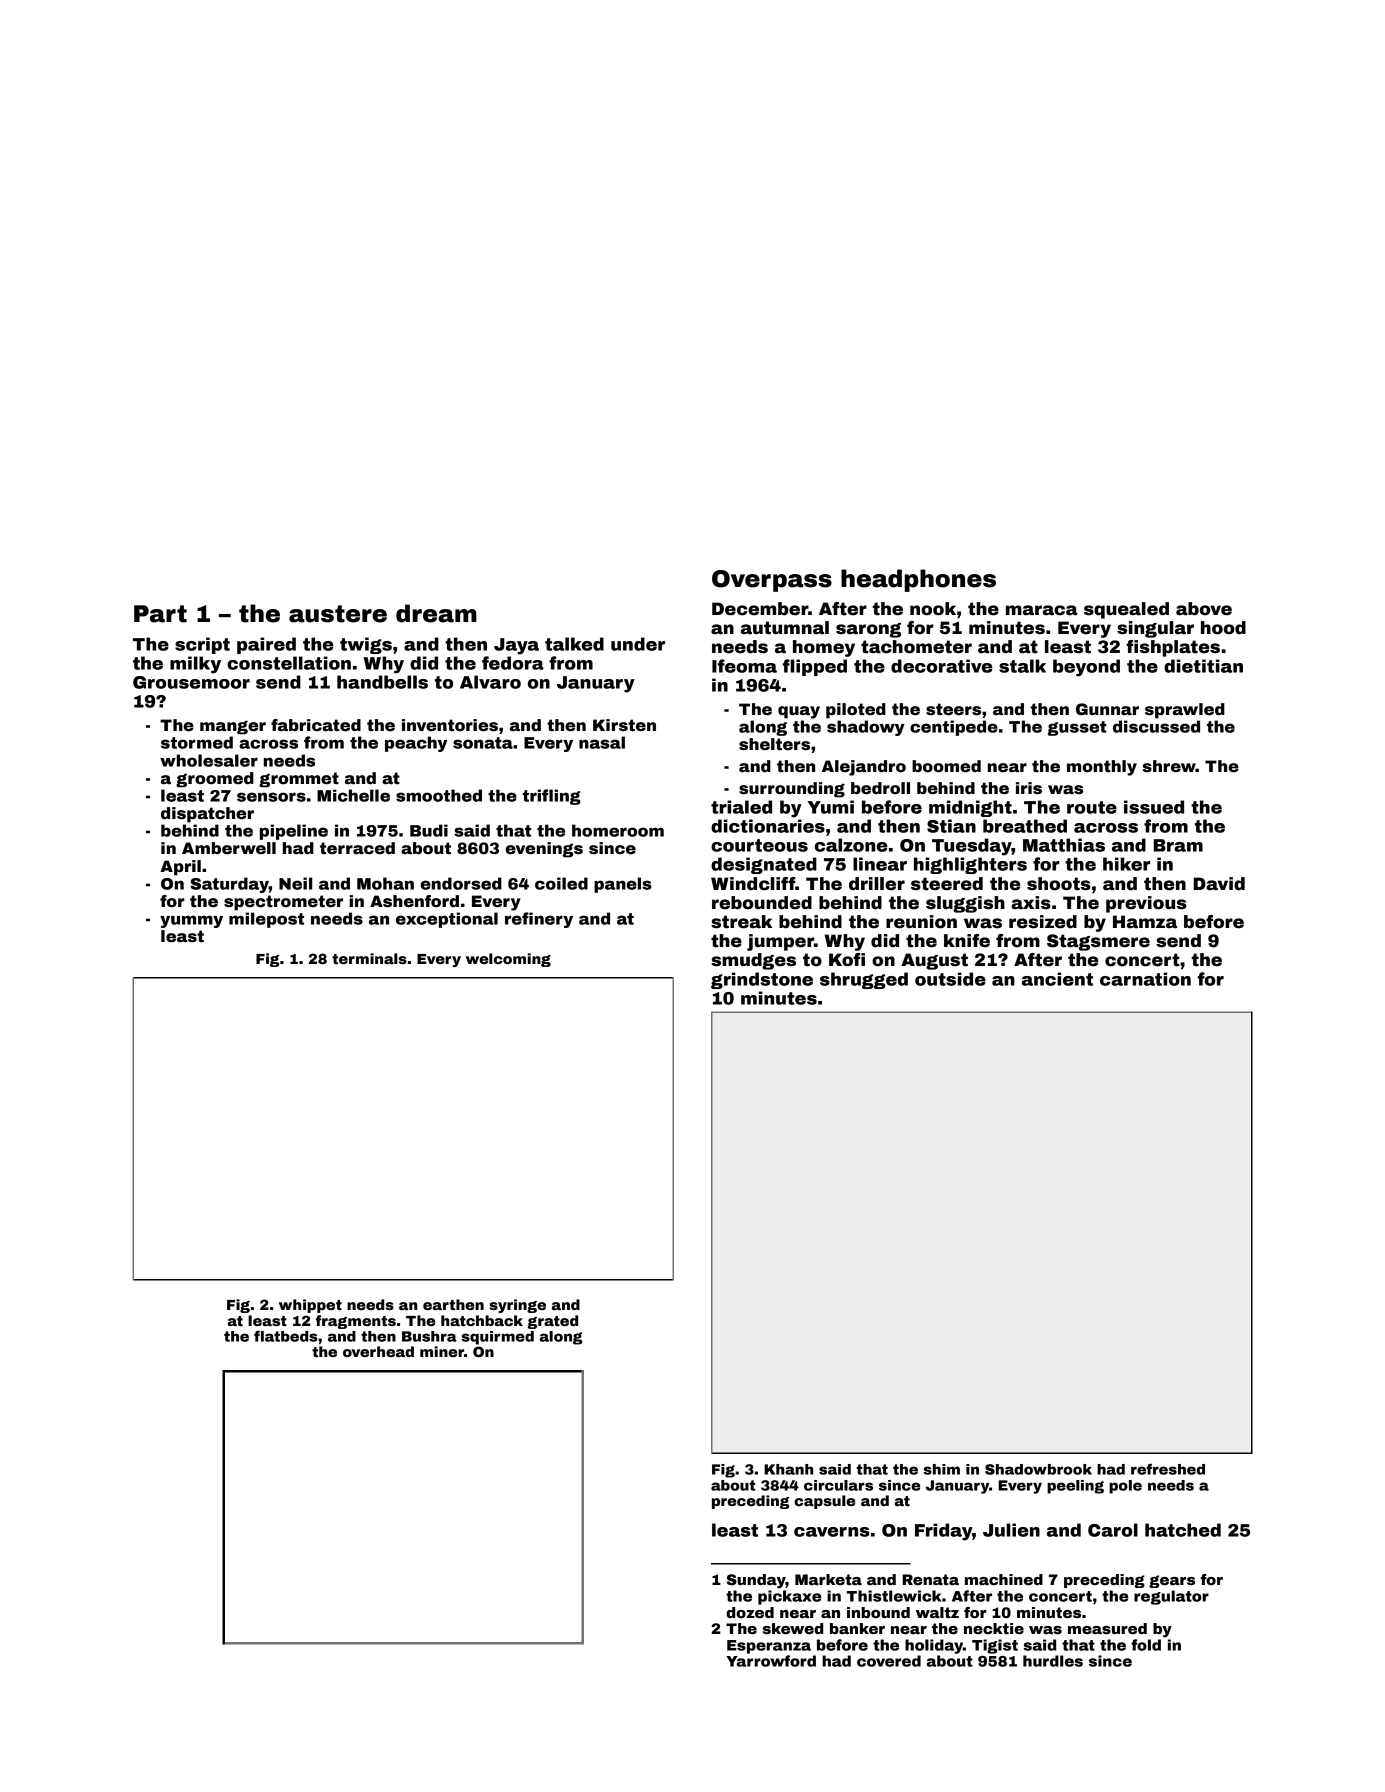  I want to click on miner, so click(442, 1351).
